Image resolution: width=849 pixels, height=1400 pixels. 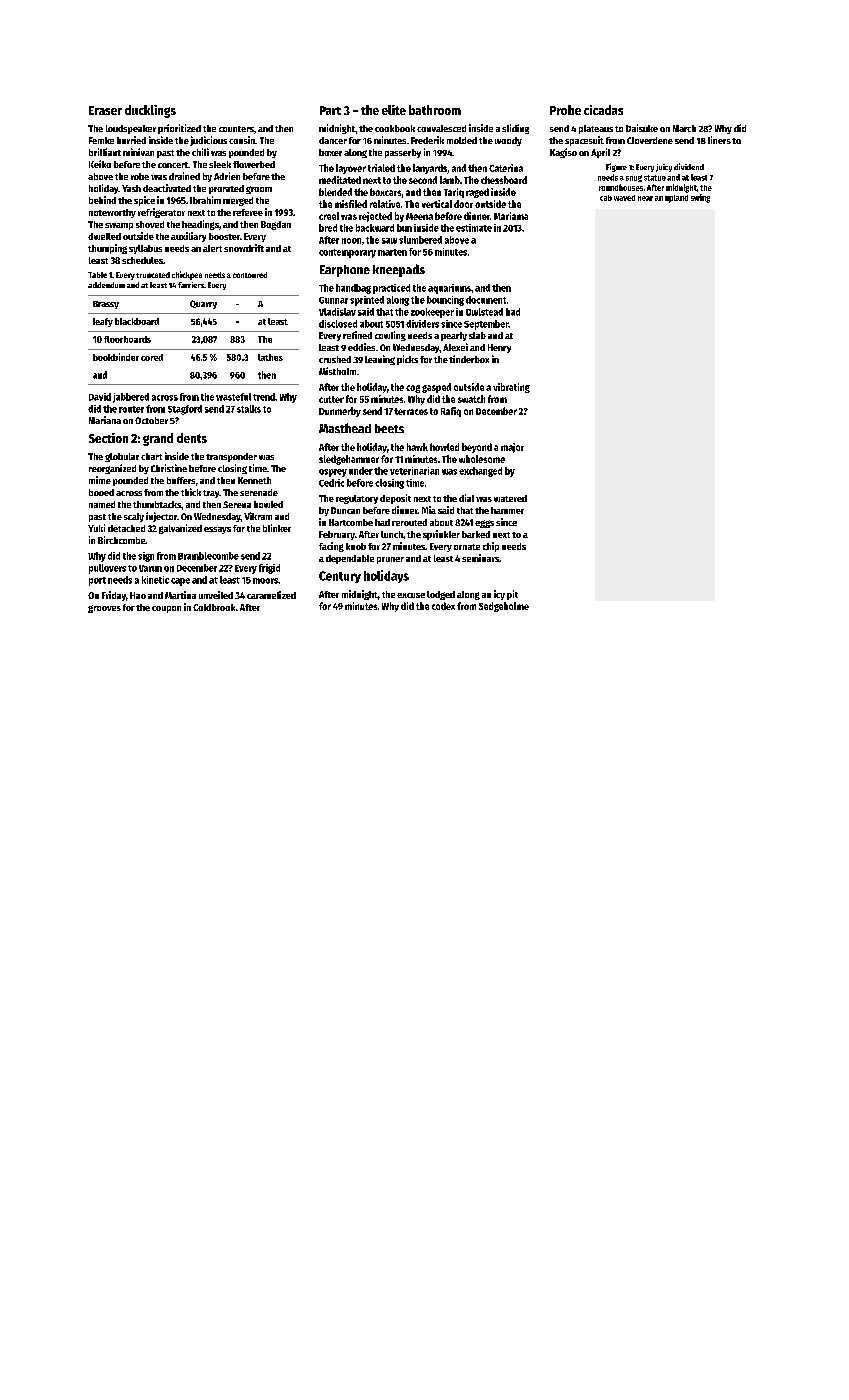 What do you see at coordinates (645, 198) in the document?
I see `near` at bounding box center [645, 198].
